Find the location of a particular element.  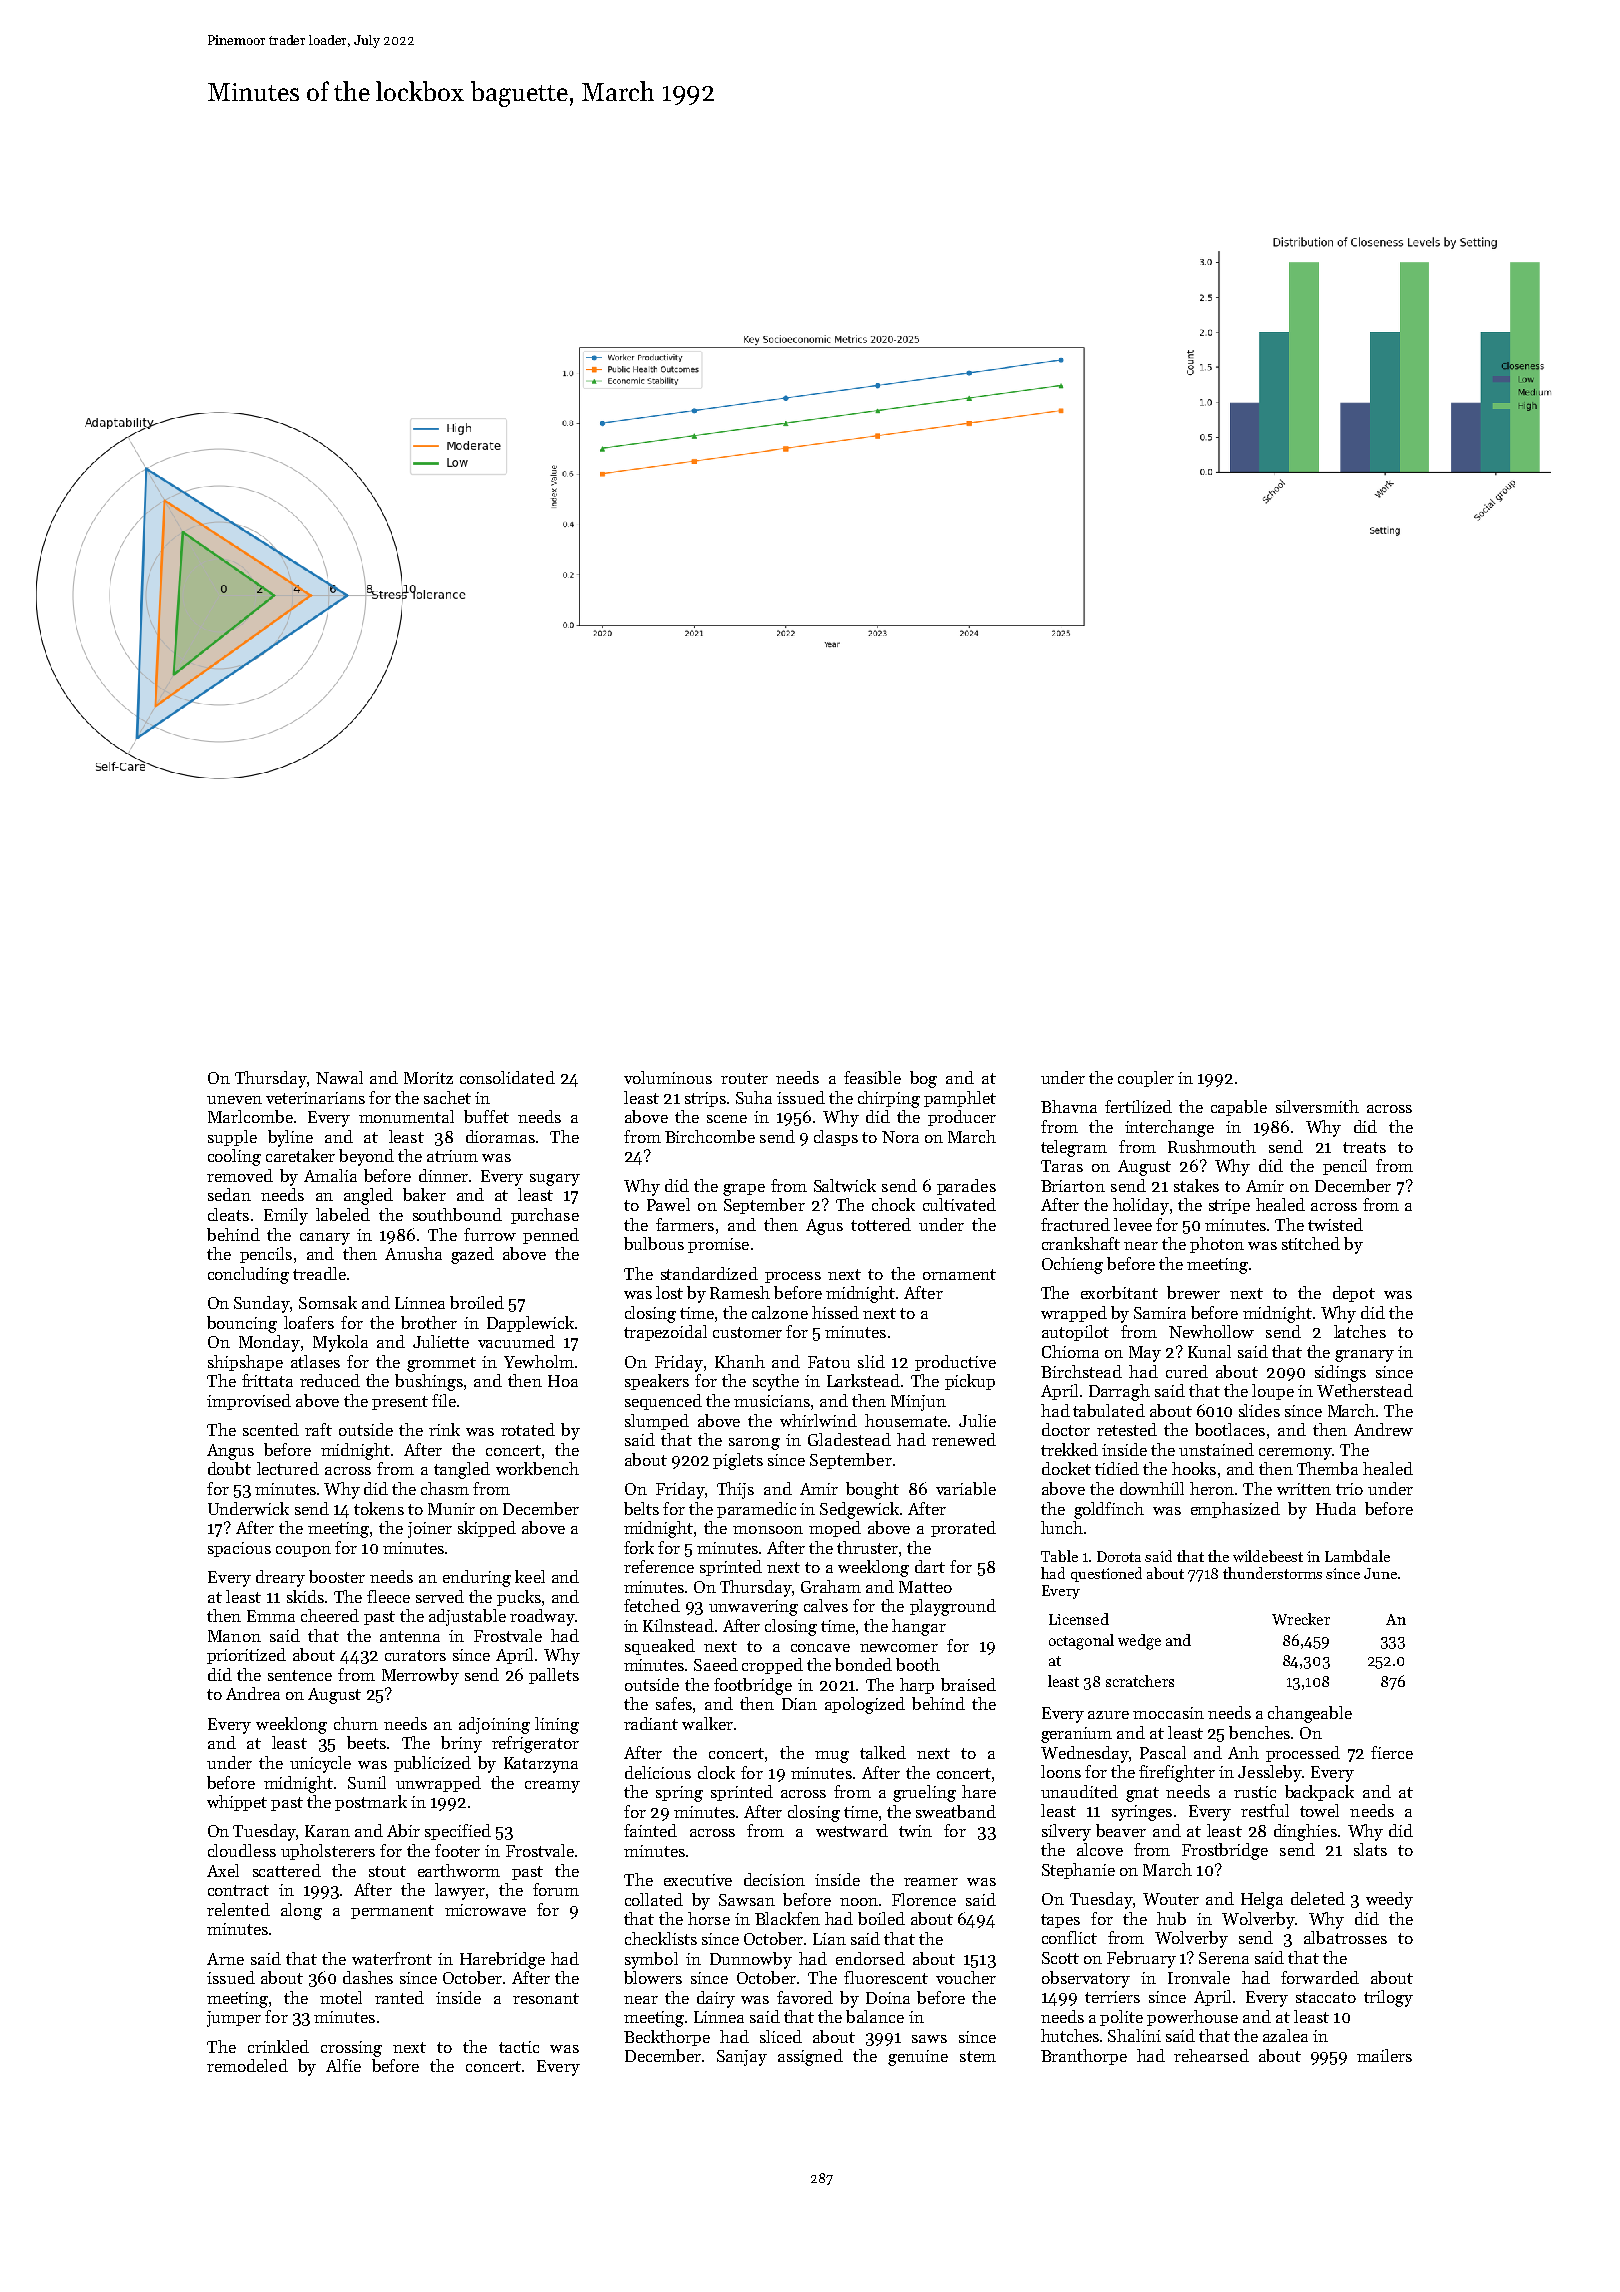

Darragh is located at coordinates (1119, 1392).
